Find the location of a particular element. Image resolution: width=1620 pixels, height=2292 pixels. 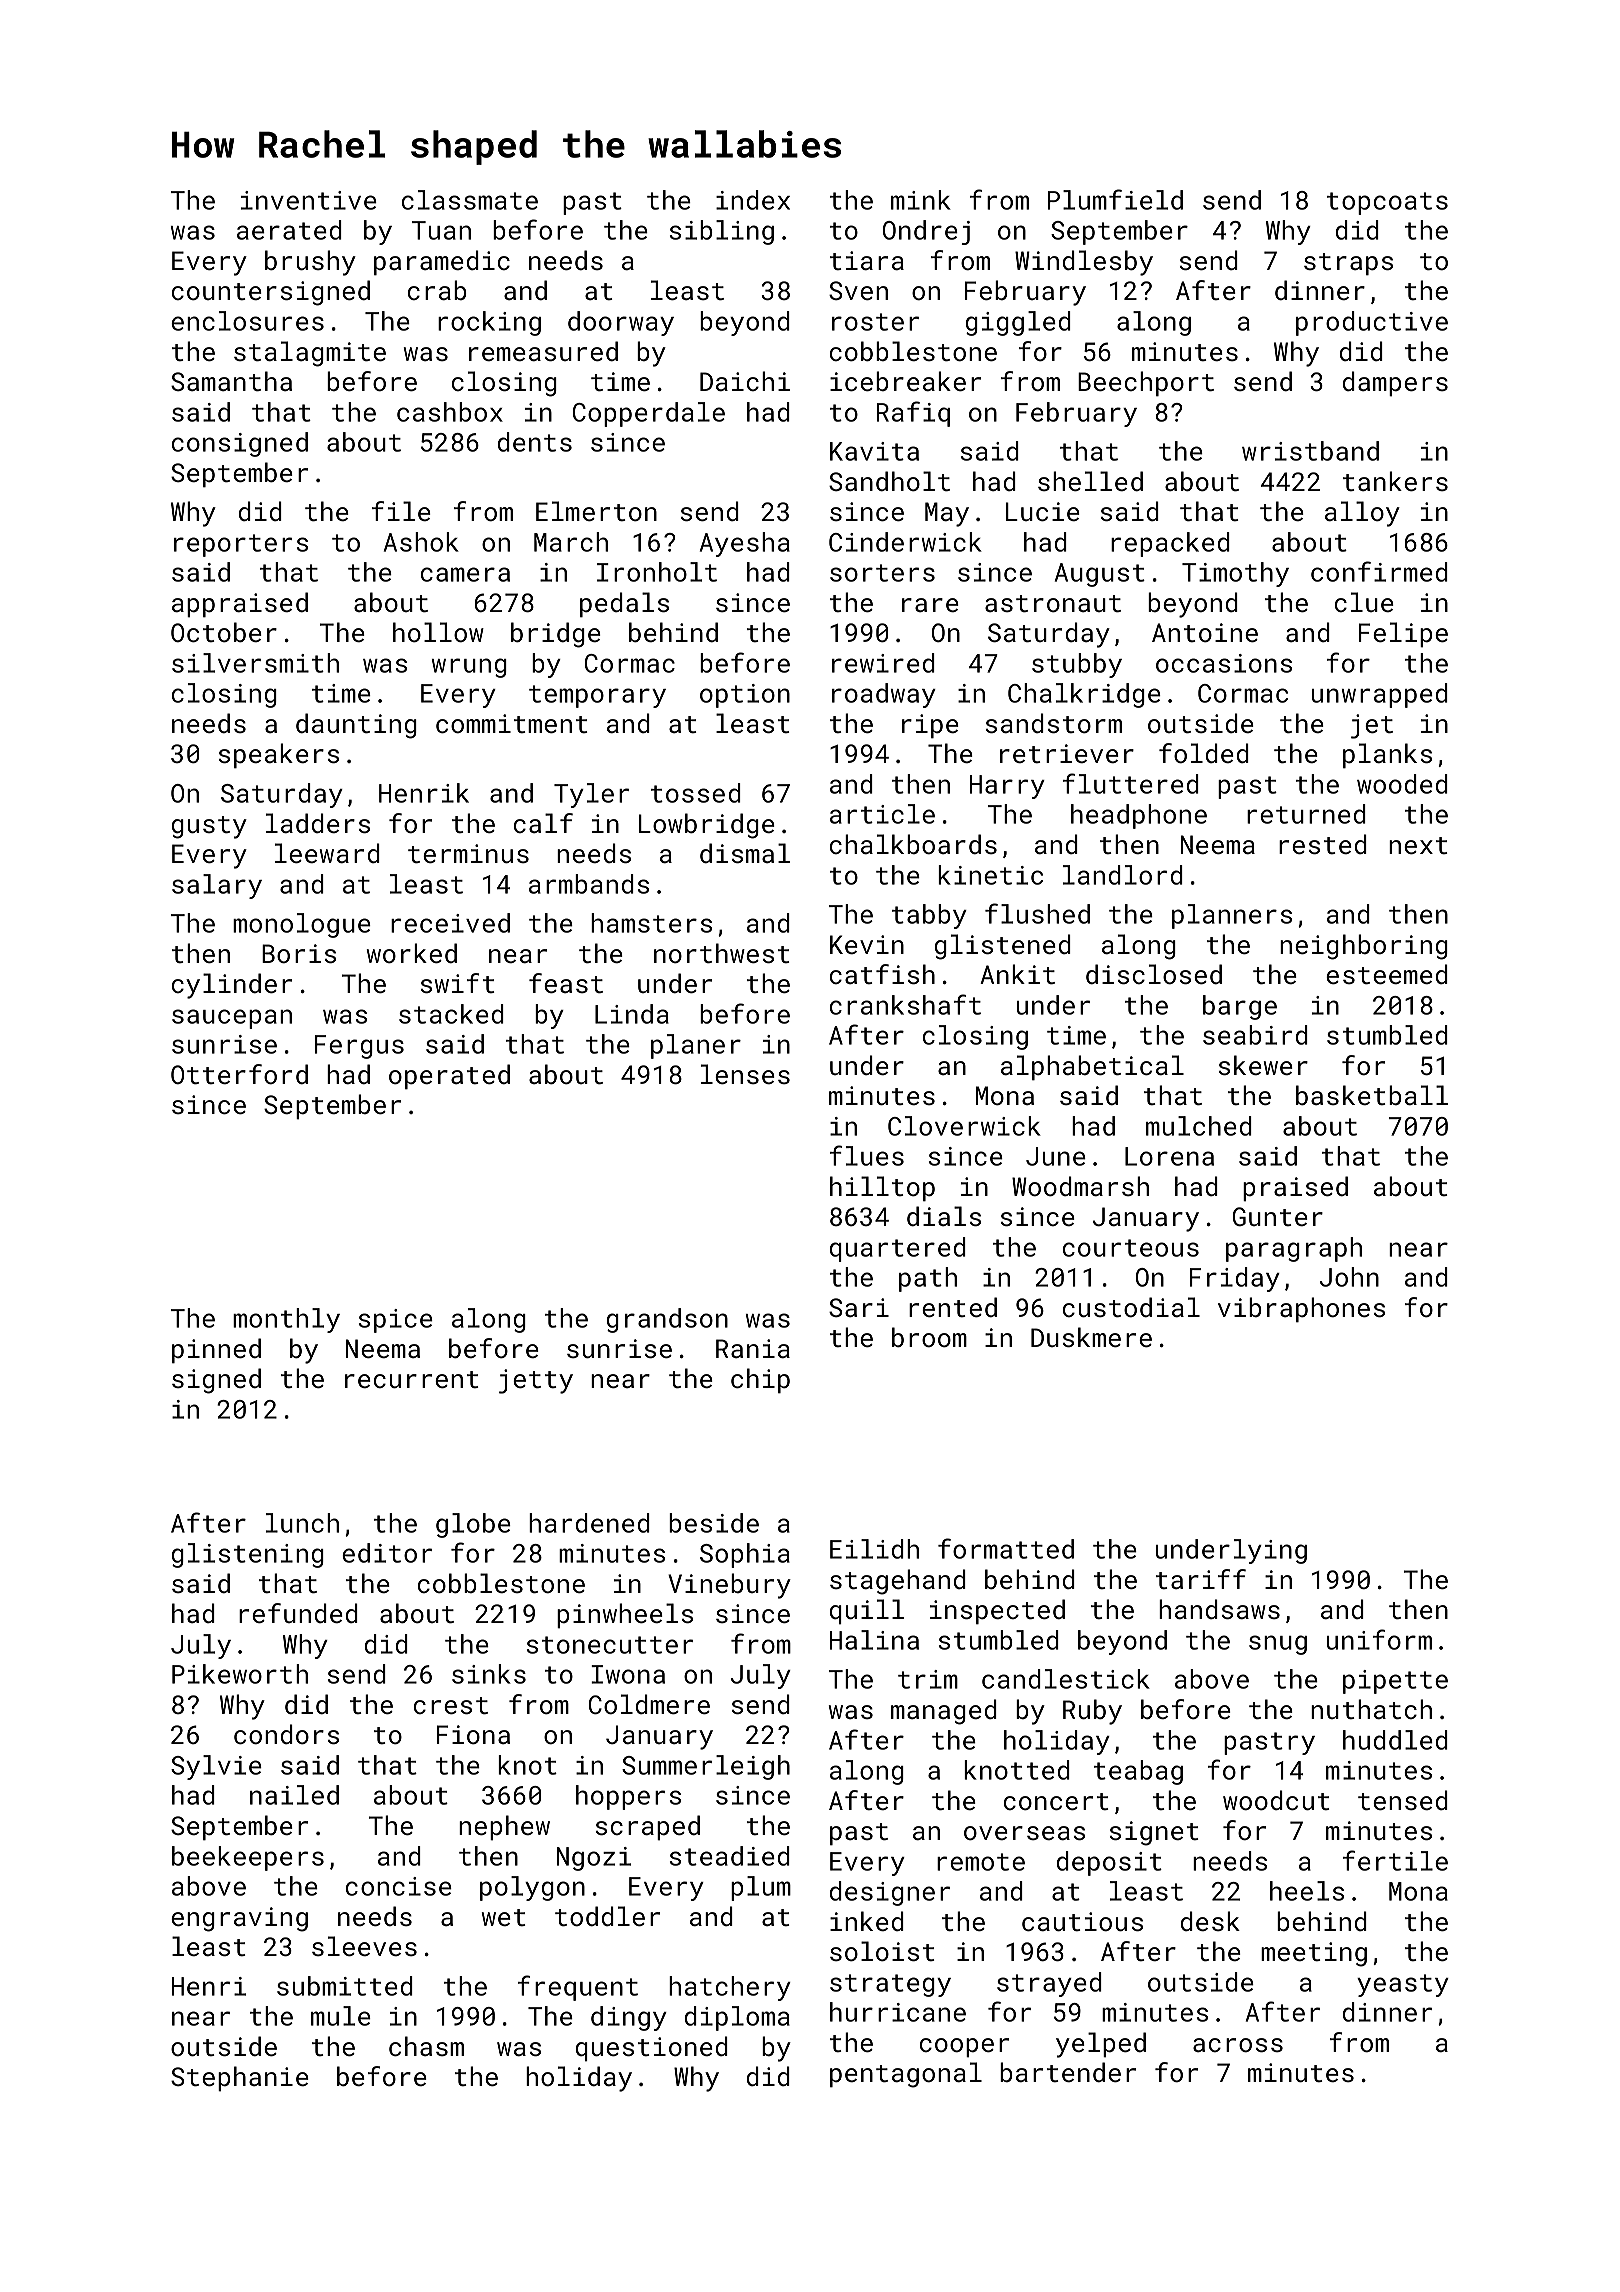

inventive is located at coordinates (309, 200).
